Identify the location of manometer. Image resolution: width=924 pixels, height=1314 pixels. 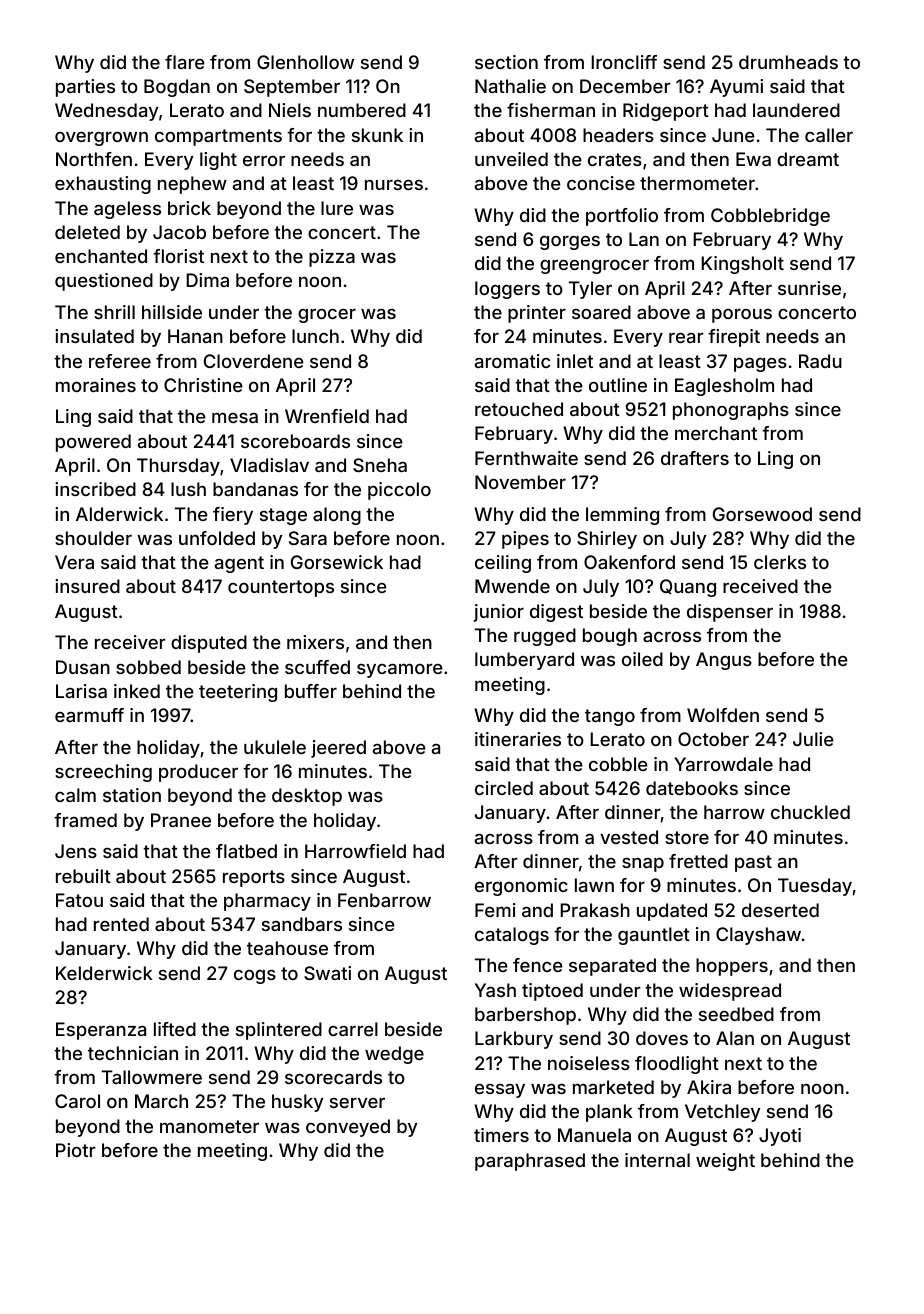
(209, 1126).
